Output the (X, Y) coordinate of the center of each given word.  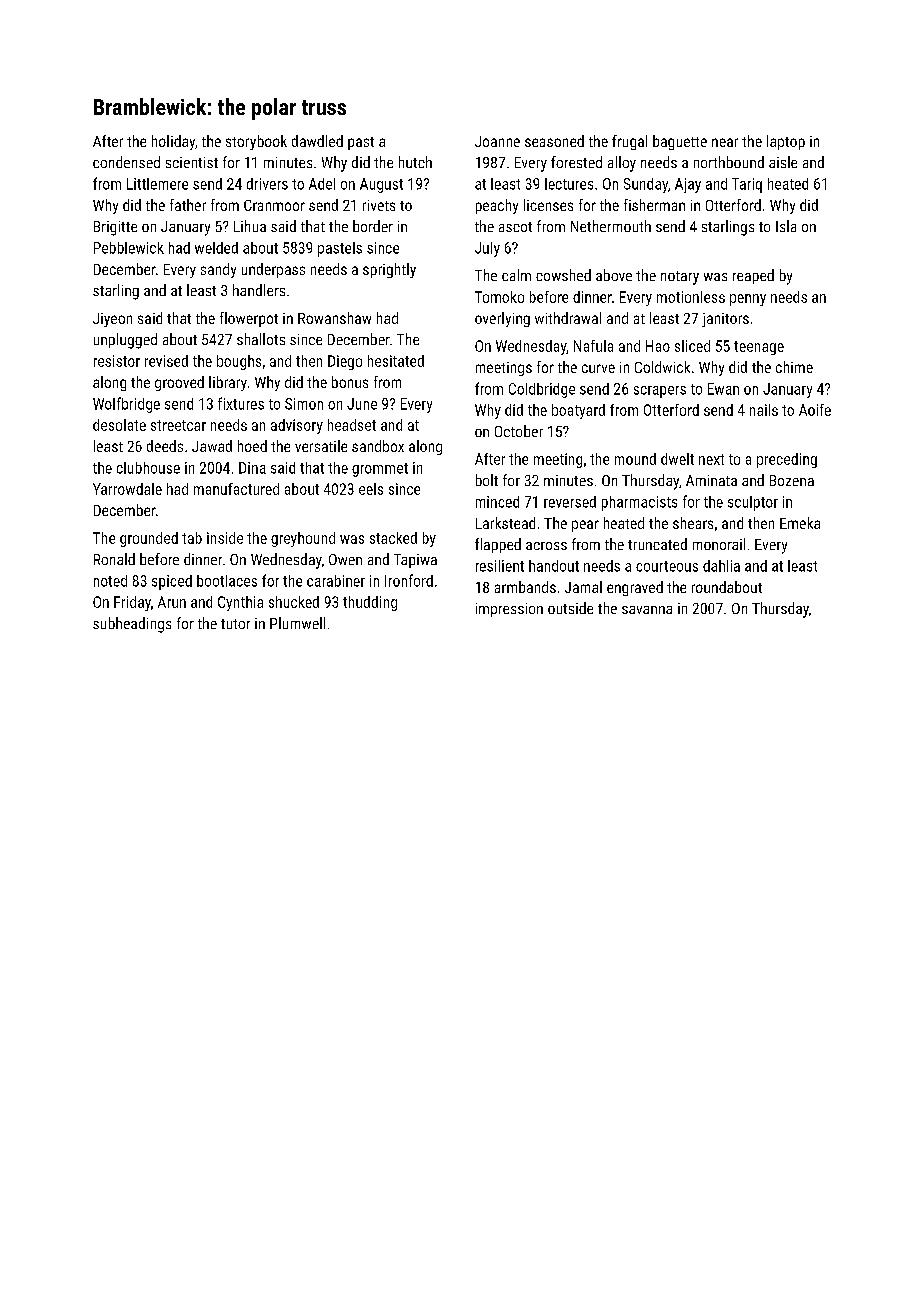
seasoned (554, 141)
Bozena (792, 480)
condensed (126, 162)
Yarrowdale (127, 489)
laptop (786, 142)
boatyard (578, 411)
